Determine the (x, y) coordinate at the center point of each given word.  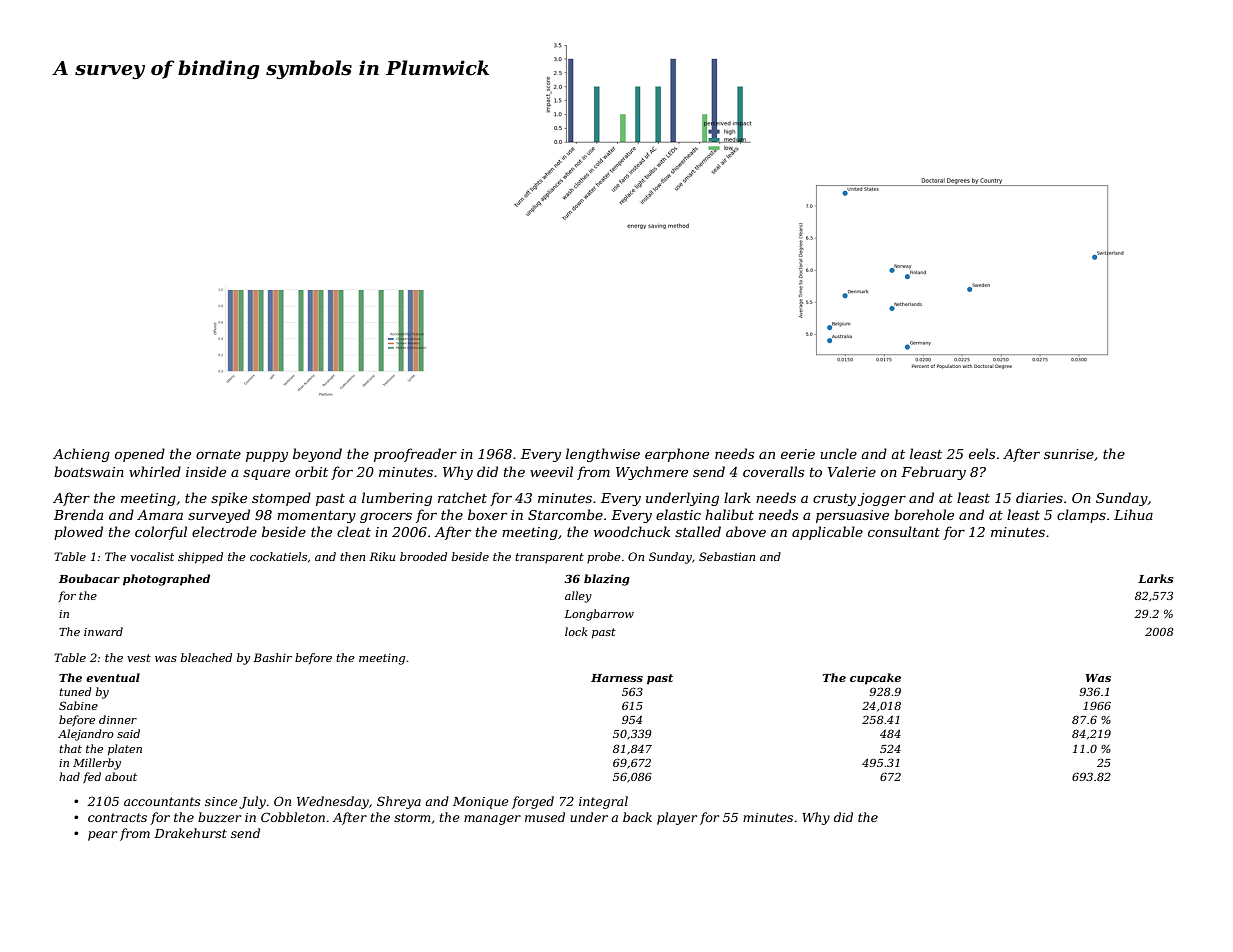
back (637, 817)
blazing (607, 580)
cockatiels (278, 556)
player (677, 818)
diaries (1039, 497)
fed (92, 777)
